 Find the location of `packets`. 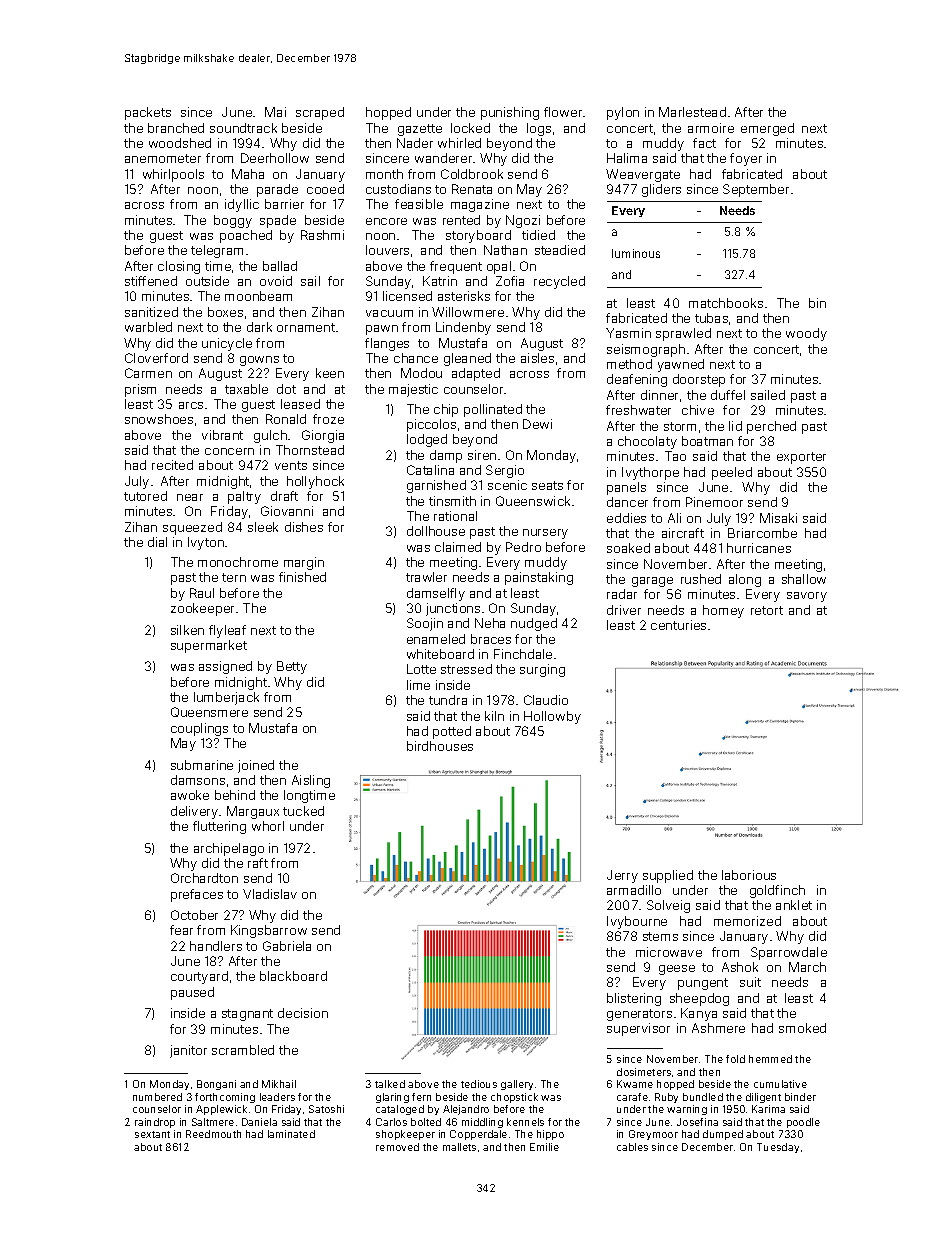

packets is located at coordinates (148, 113).
